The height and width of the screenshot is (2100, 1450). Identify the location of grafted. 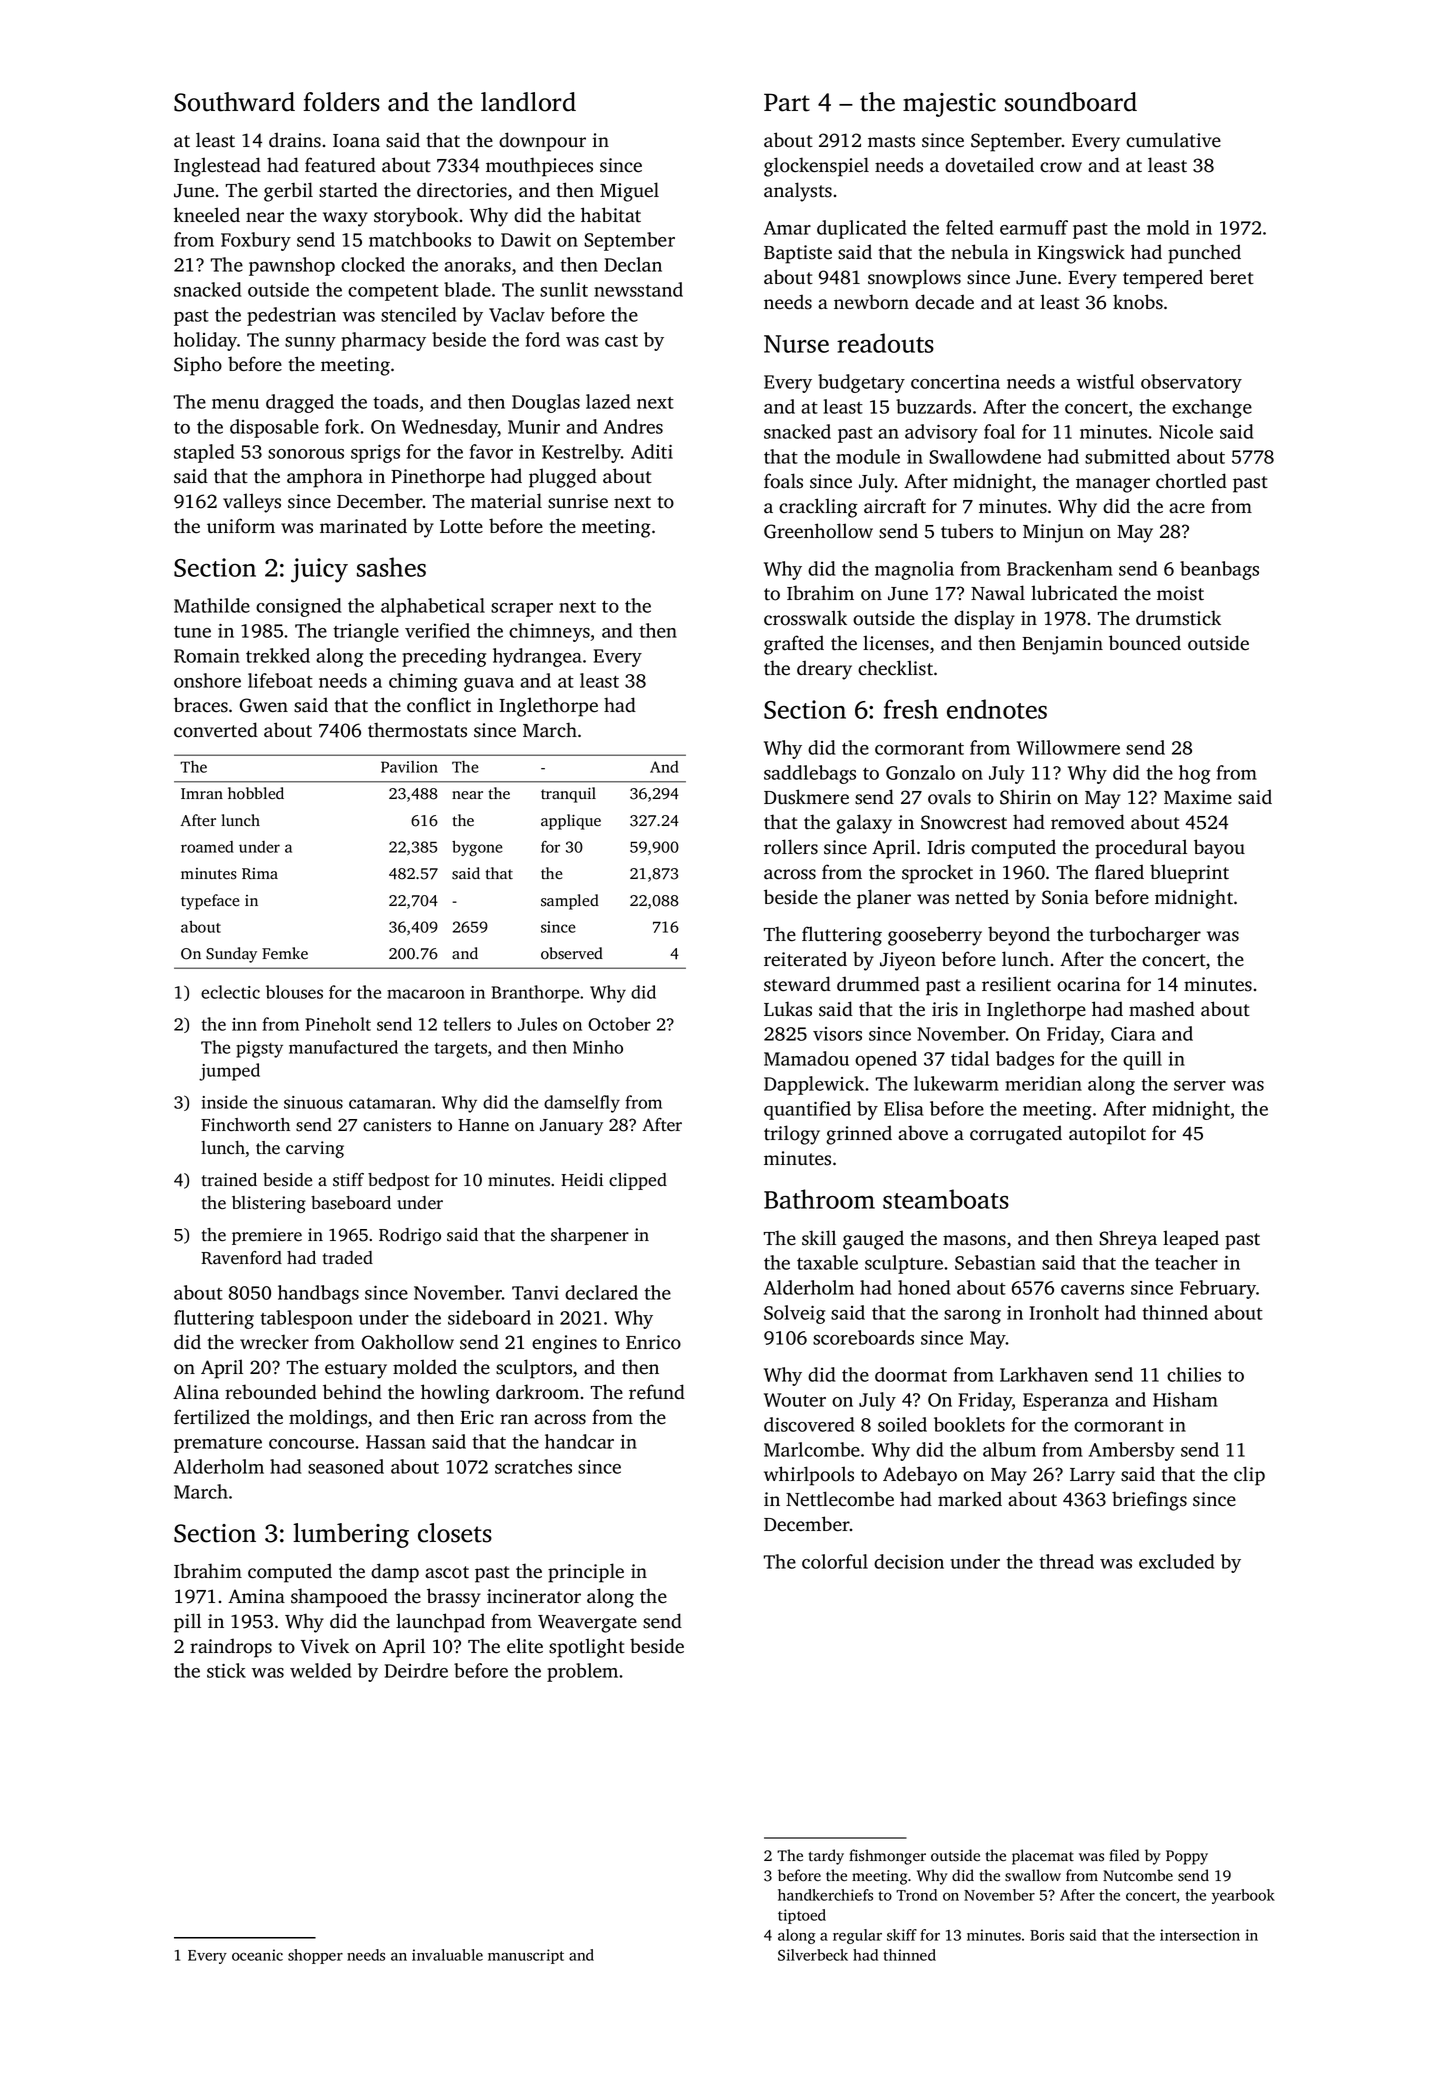
(794, 645).
